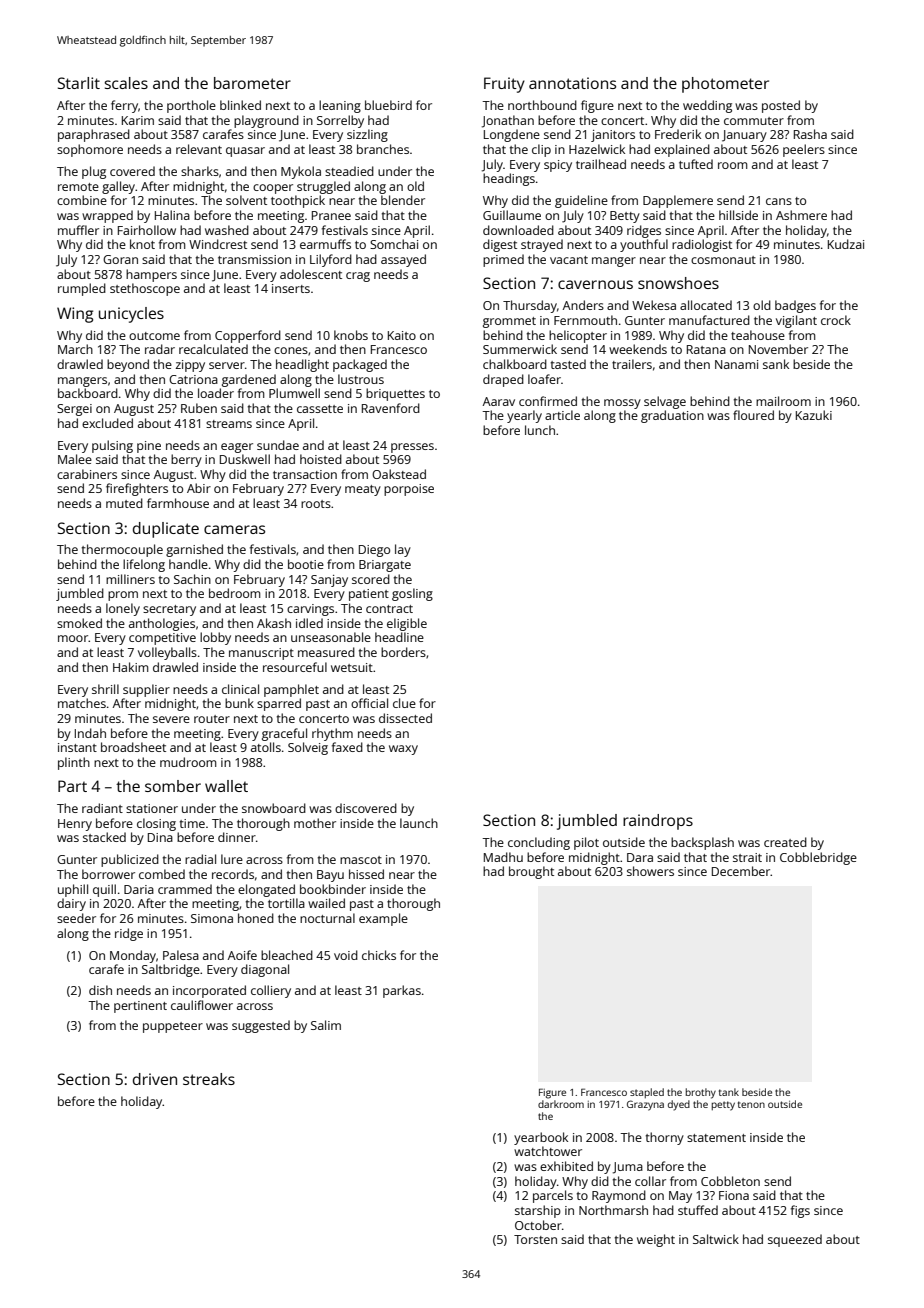 The width and height of the page is (924, 1308). What do you see at coordinates (504, 85) in the page?
I see `Fruity` at bounding box center [504, 85].
